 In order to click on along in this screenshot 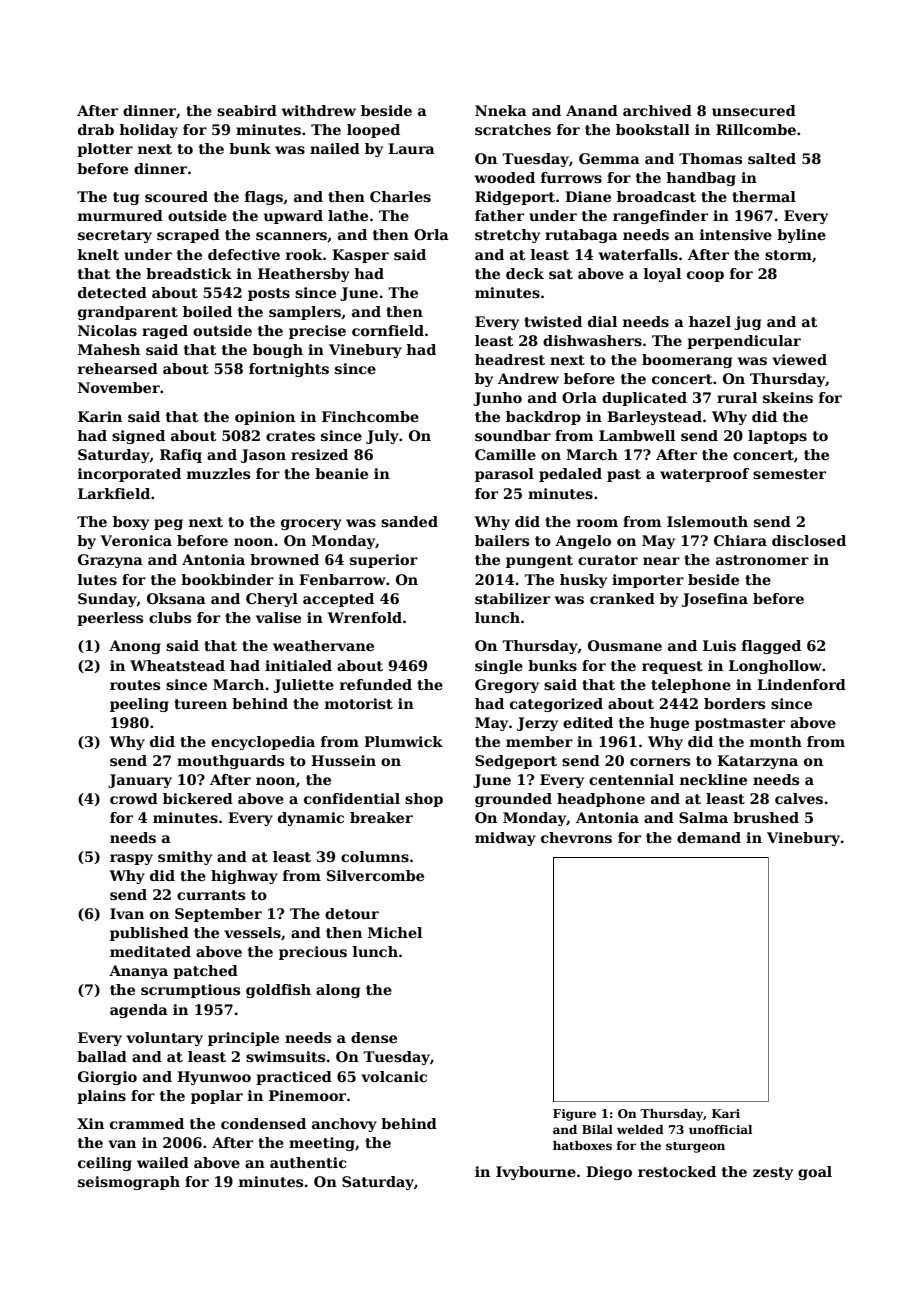, I will do `click(338, 991)`.
